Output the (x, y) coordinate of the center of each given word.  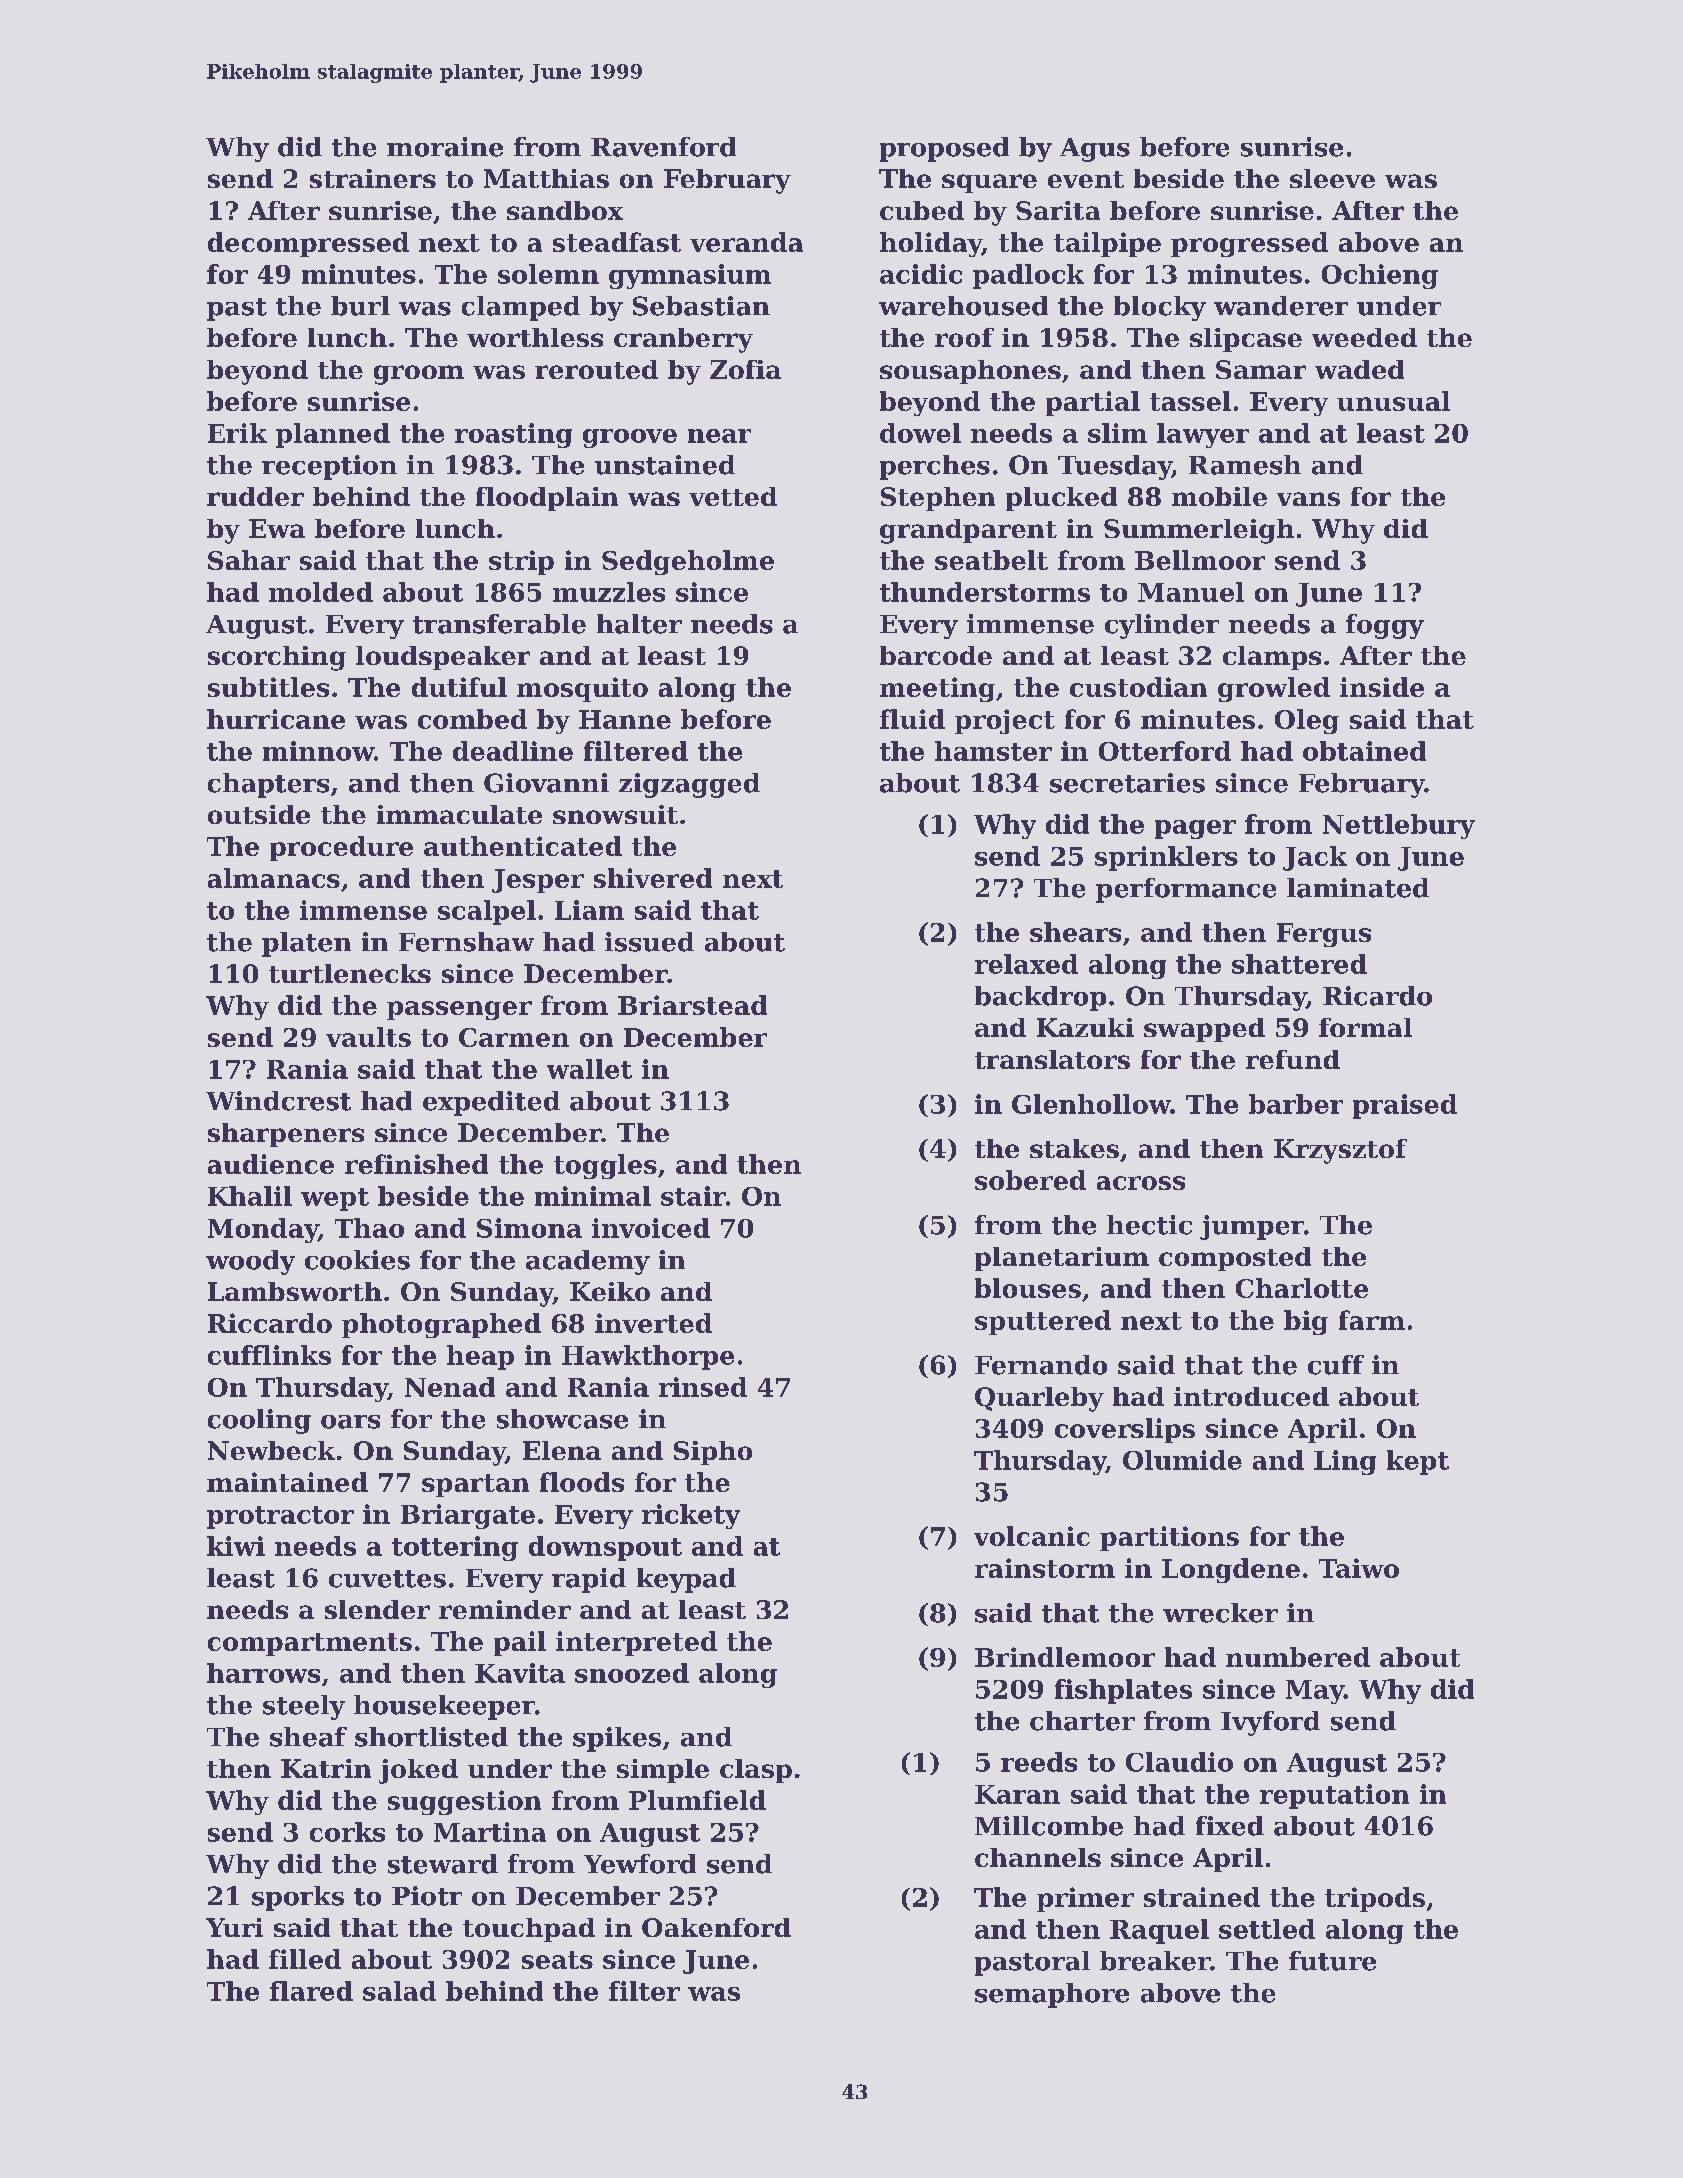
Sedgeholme (688, 562)
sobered (1030, 1180)
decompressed (308, 244)
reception (329, 467)
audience (271, 1164)
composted (1235, 1259)
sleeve (1332, 178)
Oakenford (716, 1927)
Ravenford (663, 147)
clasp (756, 1771)
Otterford (1165, 751)
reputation (1334, 1796)
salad (399, 1991)
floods (582, 1482)
